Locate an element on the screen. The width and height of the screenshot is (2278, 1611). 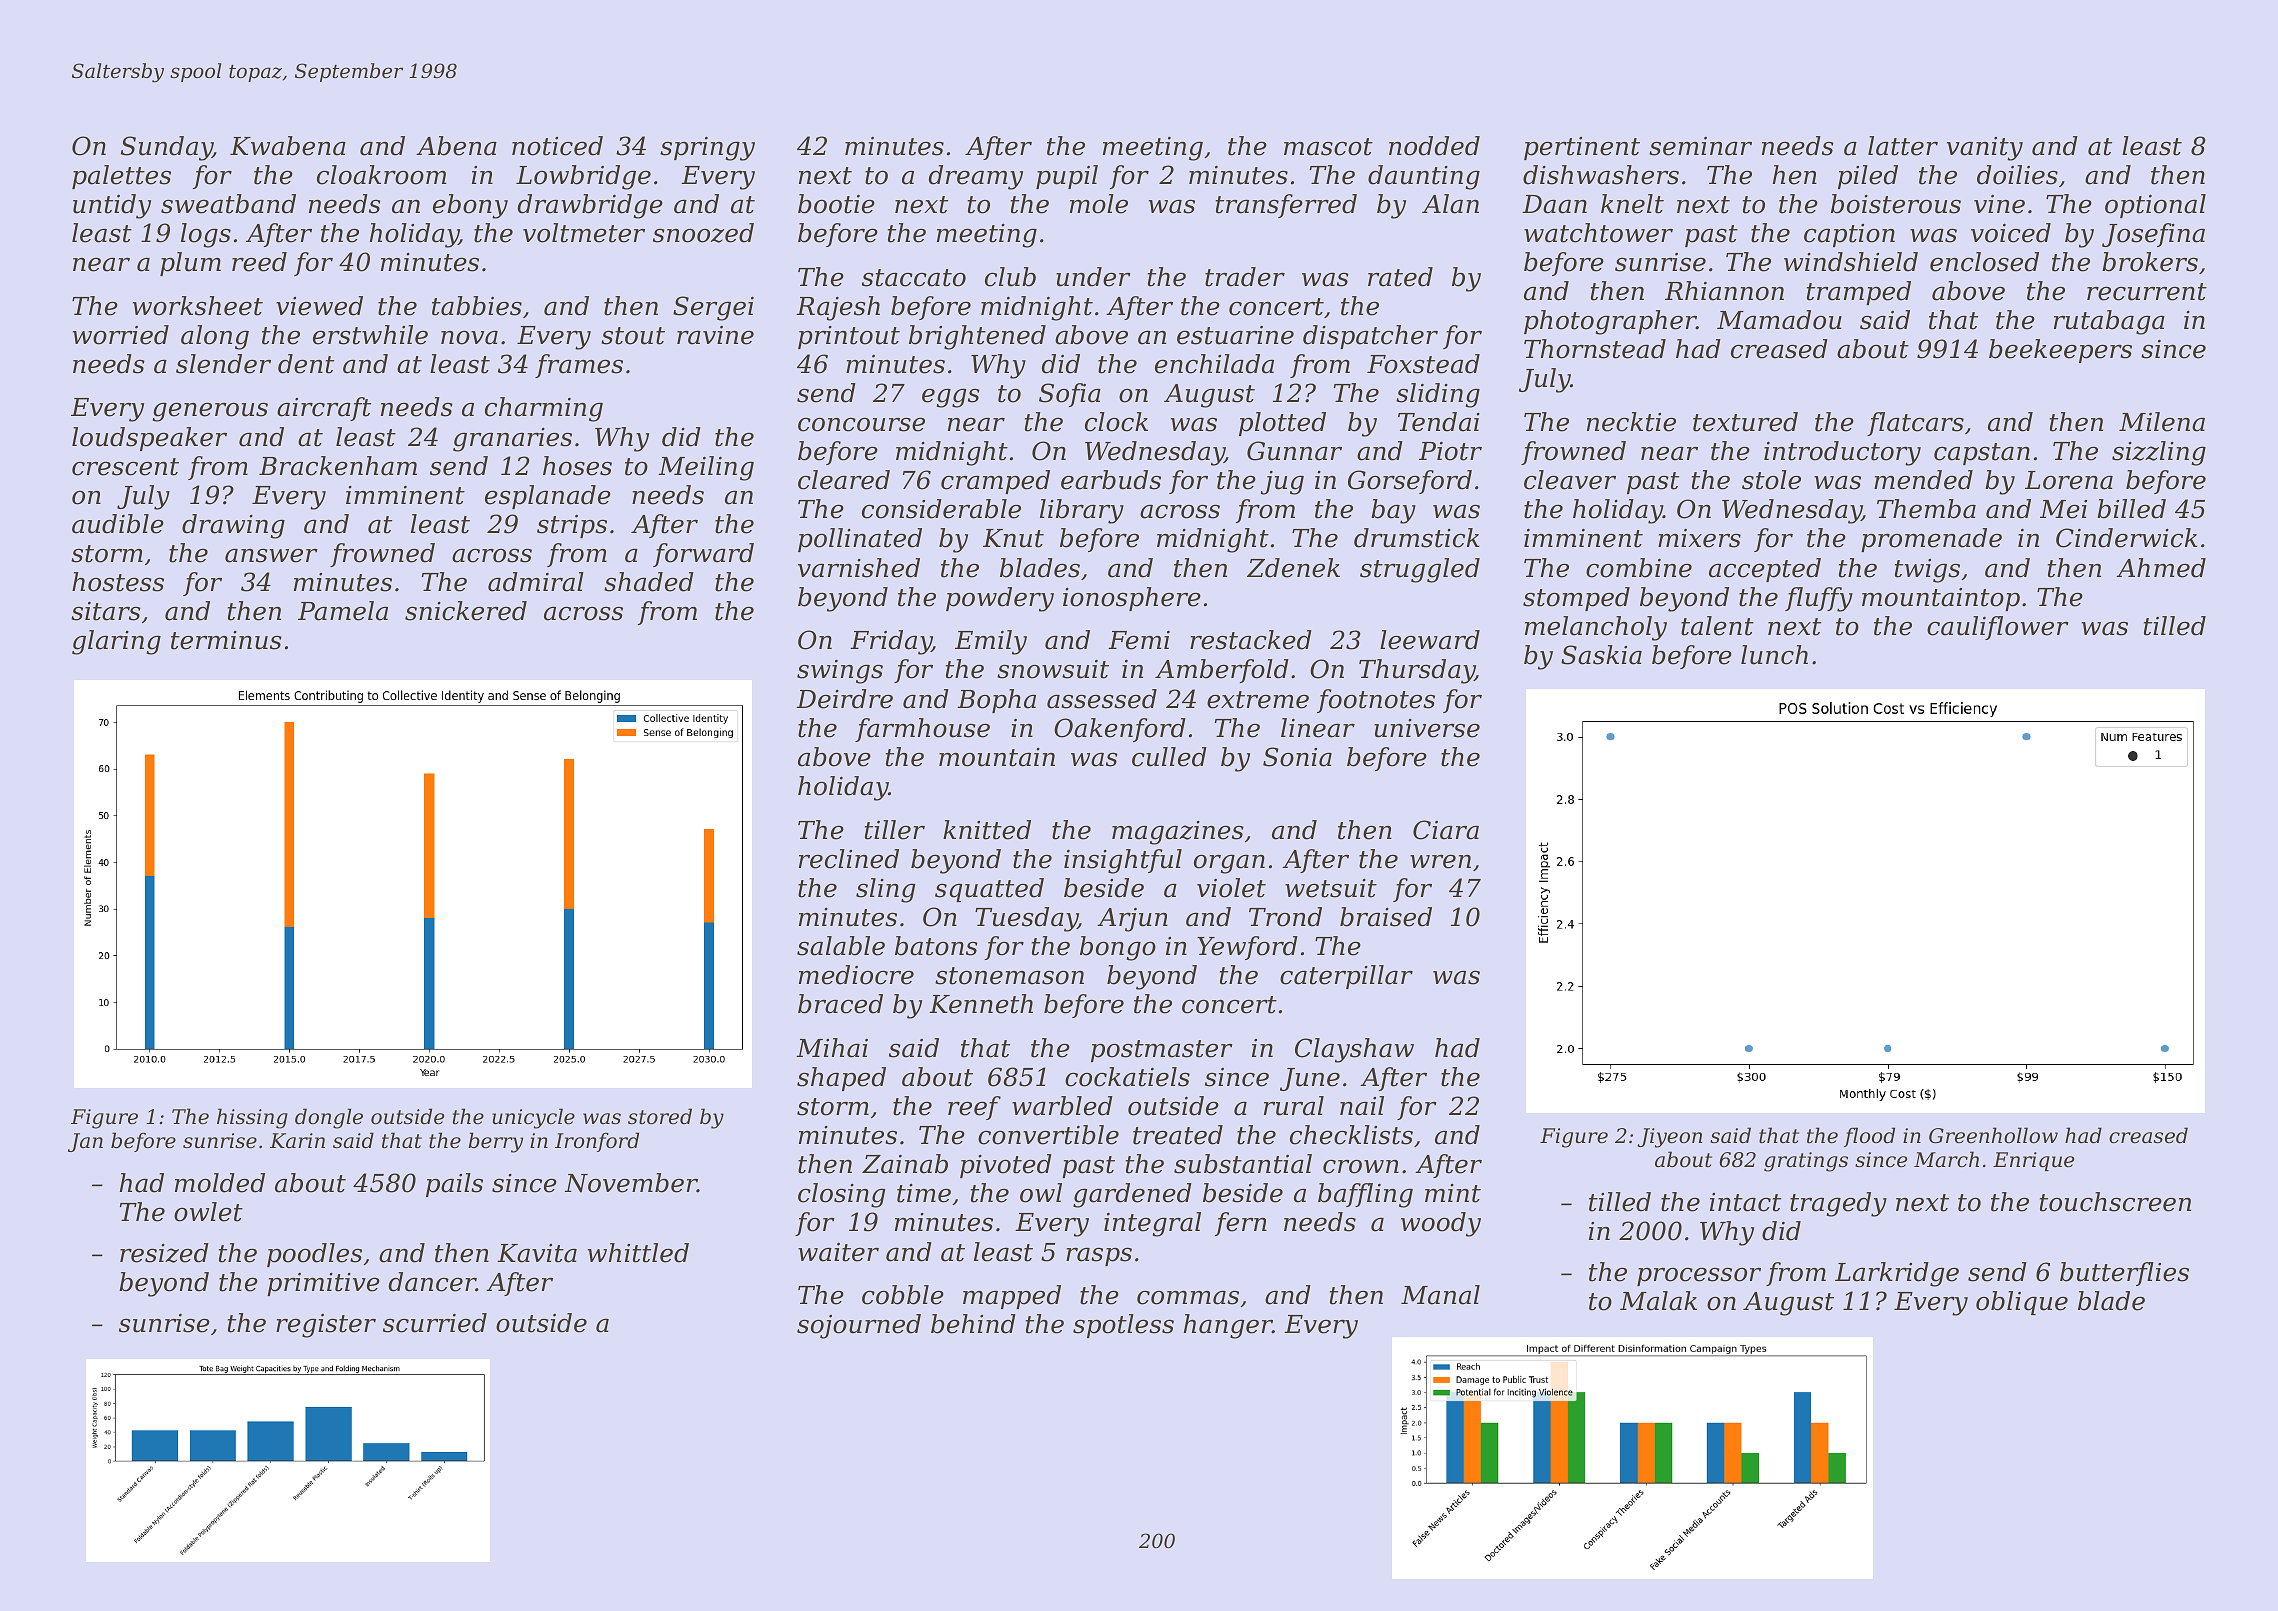
palettes is located at coordinates (121, 177).
